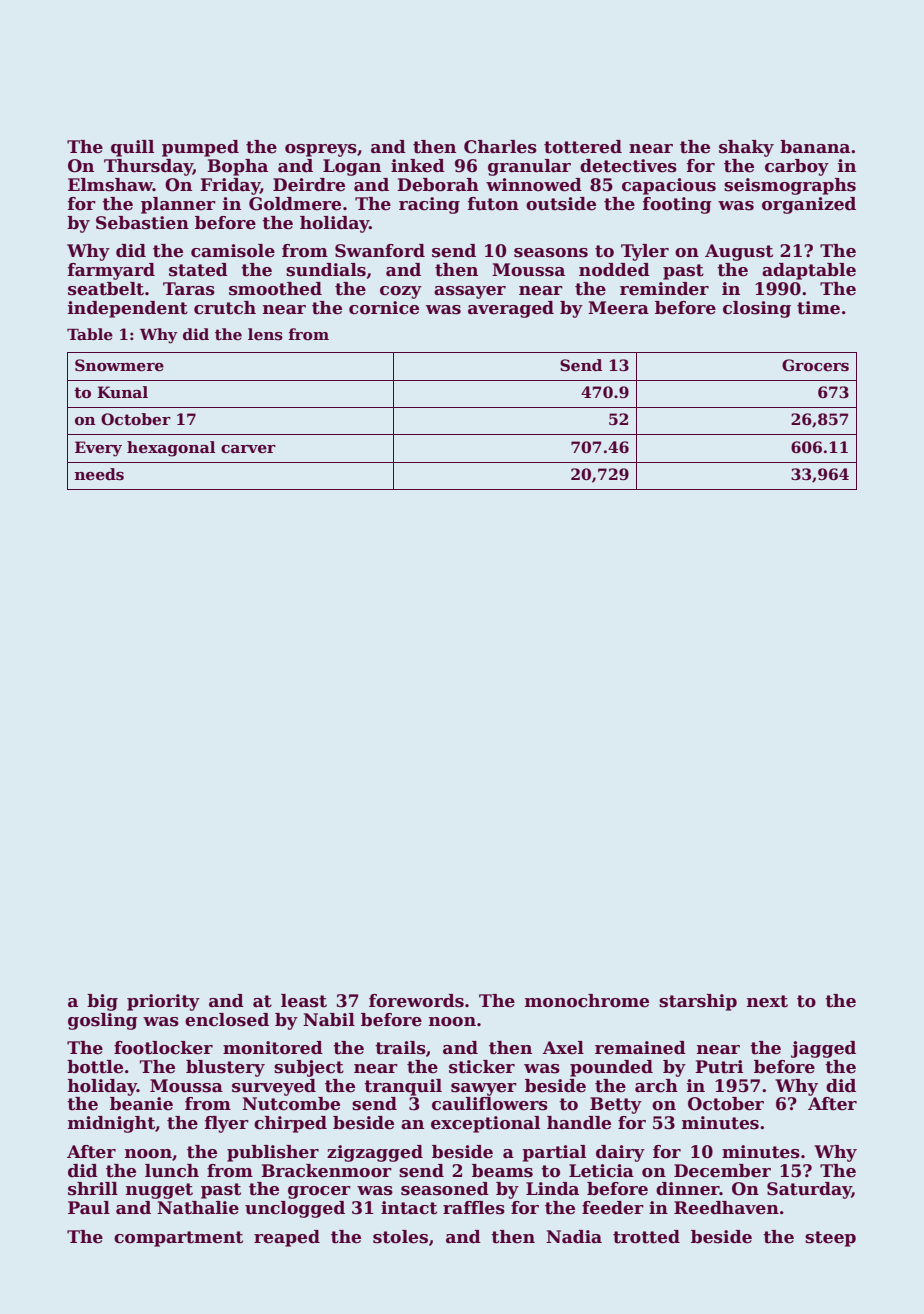 Image resolution: width=924 pixels, height=1314 pixels. What do you see at coordinates (89, 1208) in the image?
I see `Paul` at bounding box center [89, 1208].
